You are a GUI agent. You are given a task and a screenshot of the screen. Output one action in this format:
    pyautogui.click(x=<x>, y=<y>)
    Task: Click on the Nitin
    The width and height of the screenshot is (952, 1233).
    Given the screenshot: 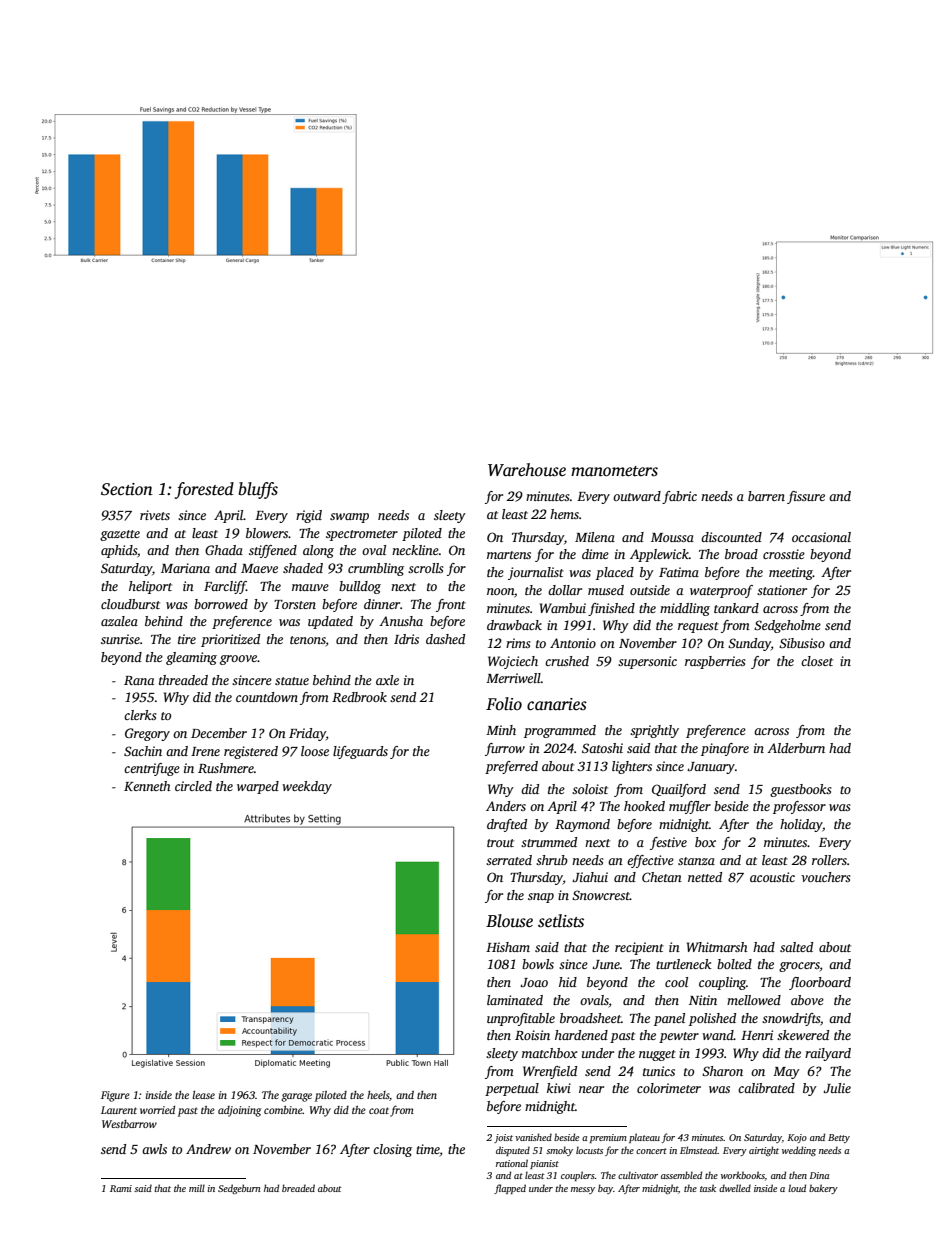 What is the action you would take?
    pyautogui.click(x=703, y=1000)
